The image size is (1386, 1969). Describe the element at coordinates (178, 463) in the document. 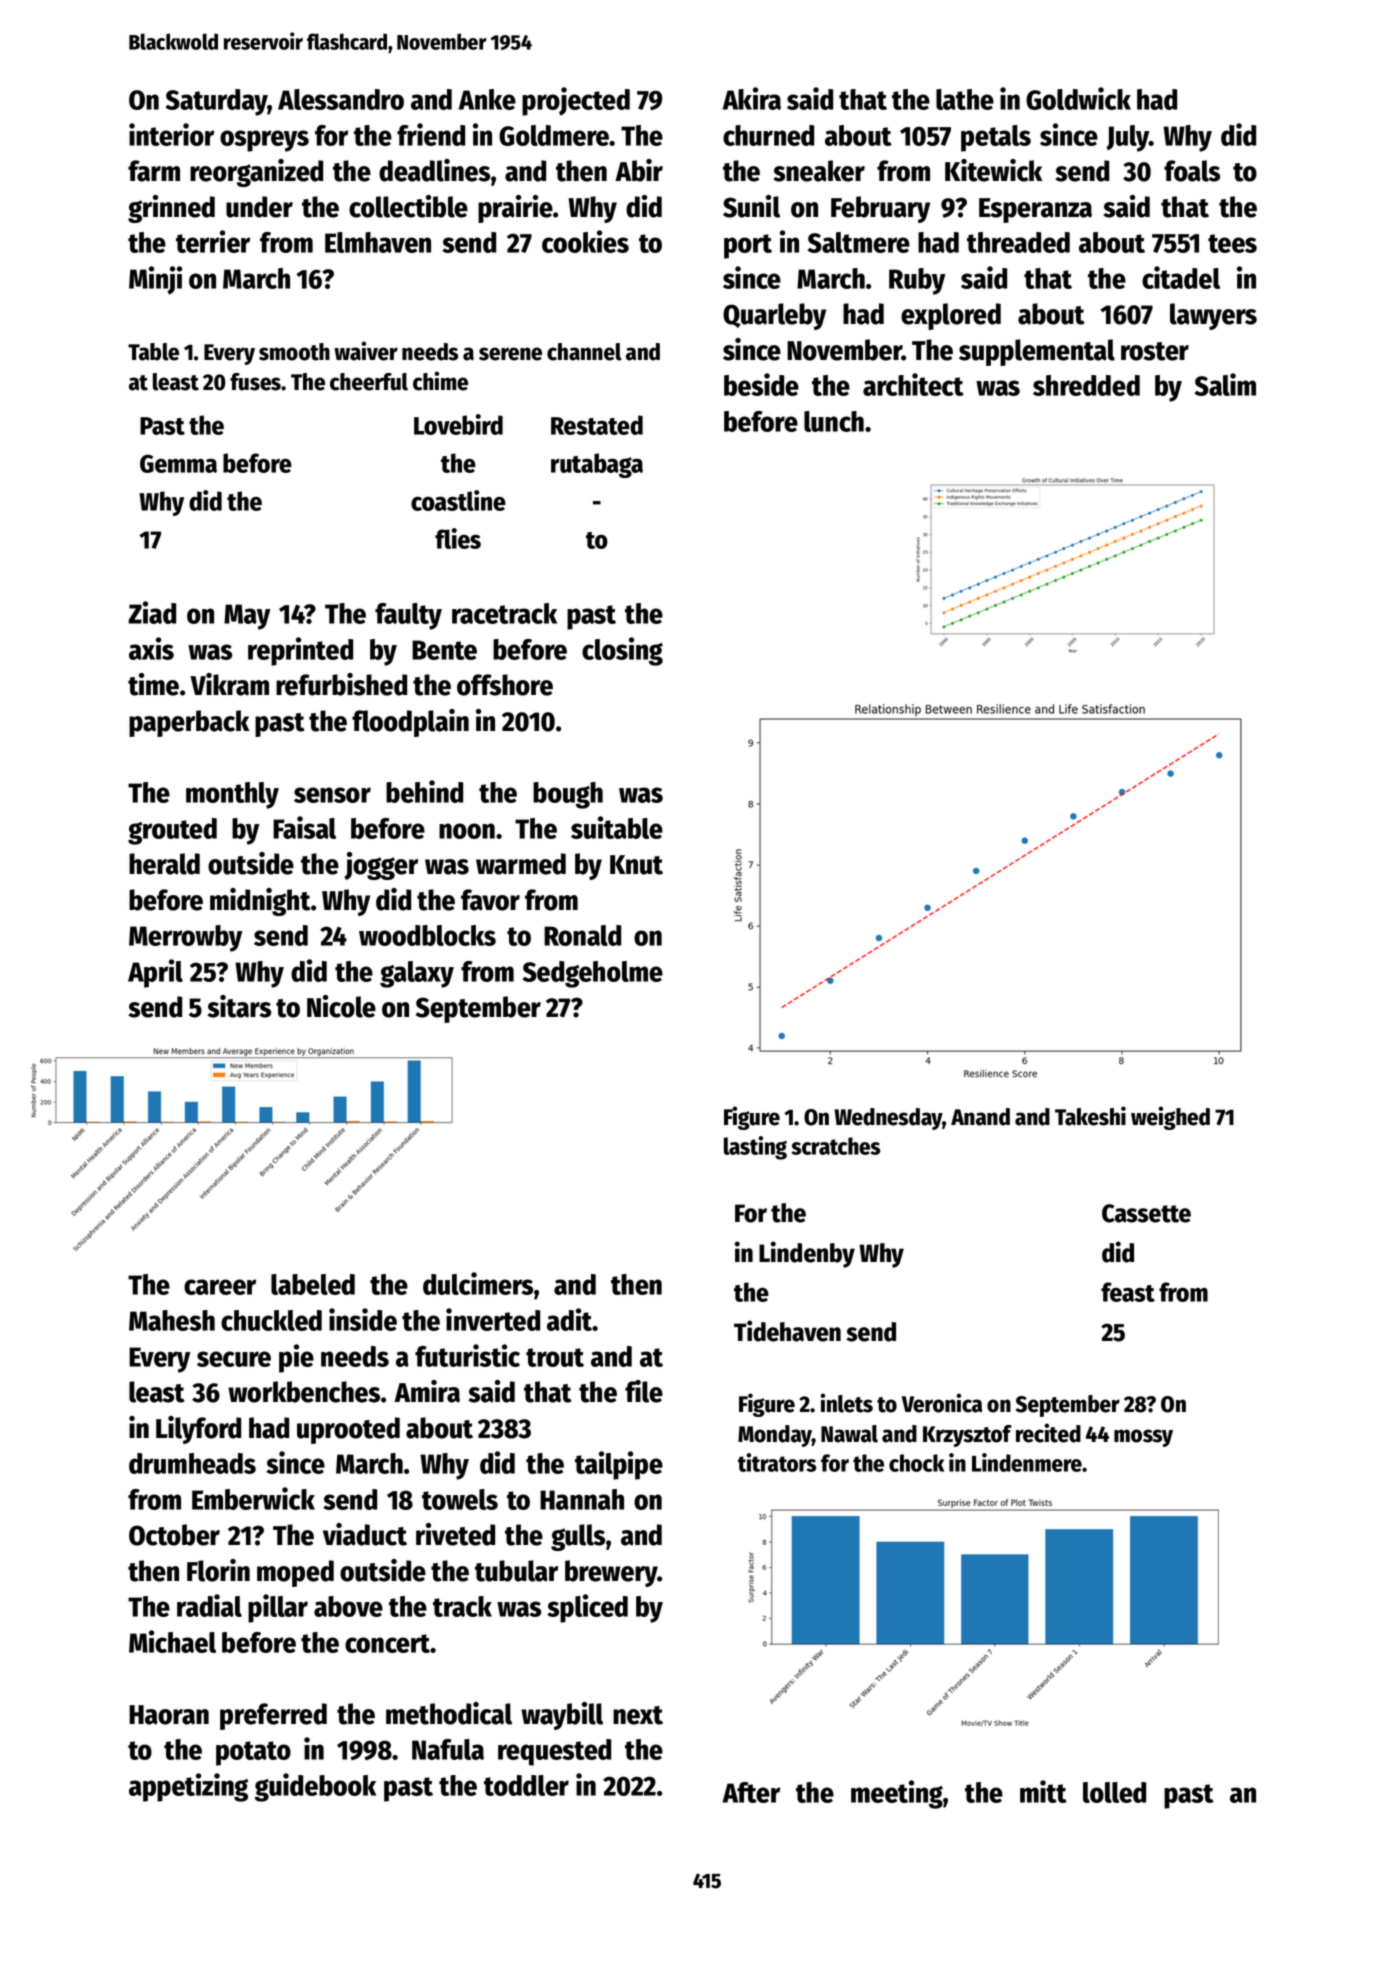

I see `Gemma` at that location.
